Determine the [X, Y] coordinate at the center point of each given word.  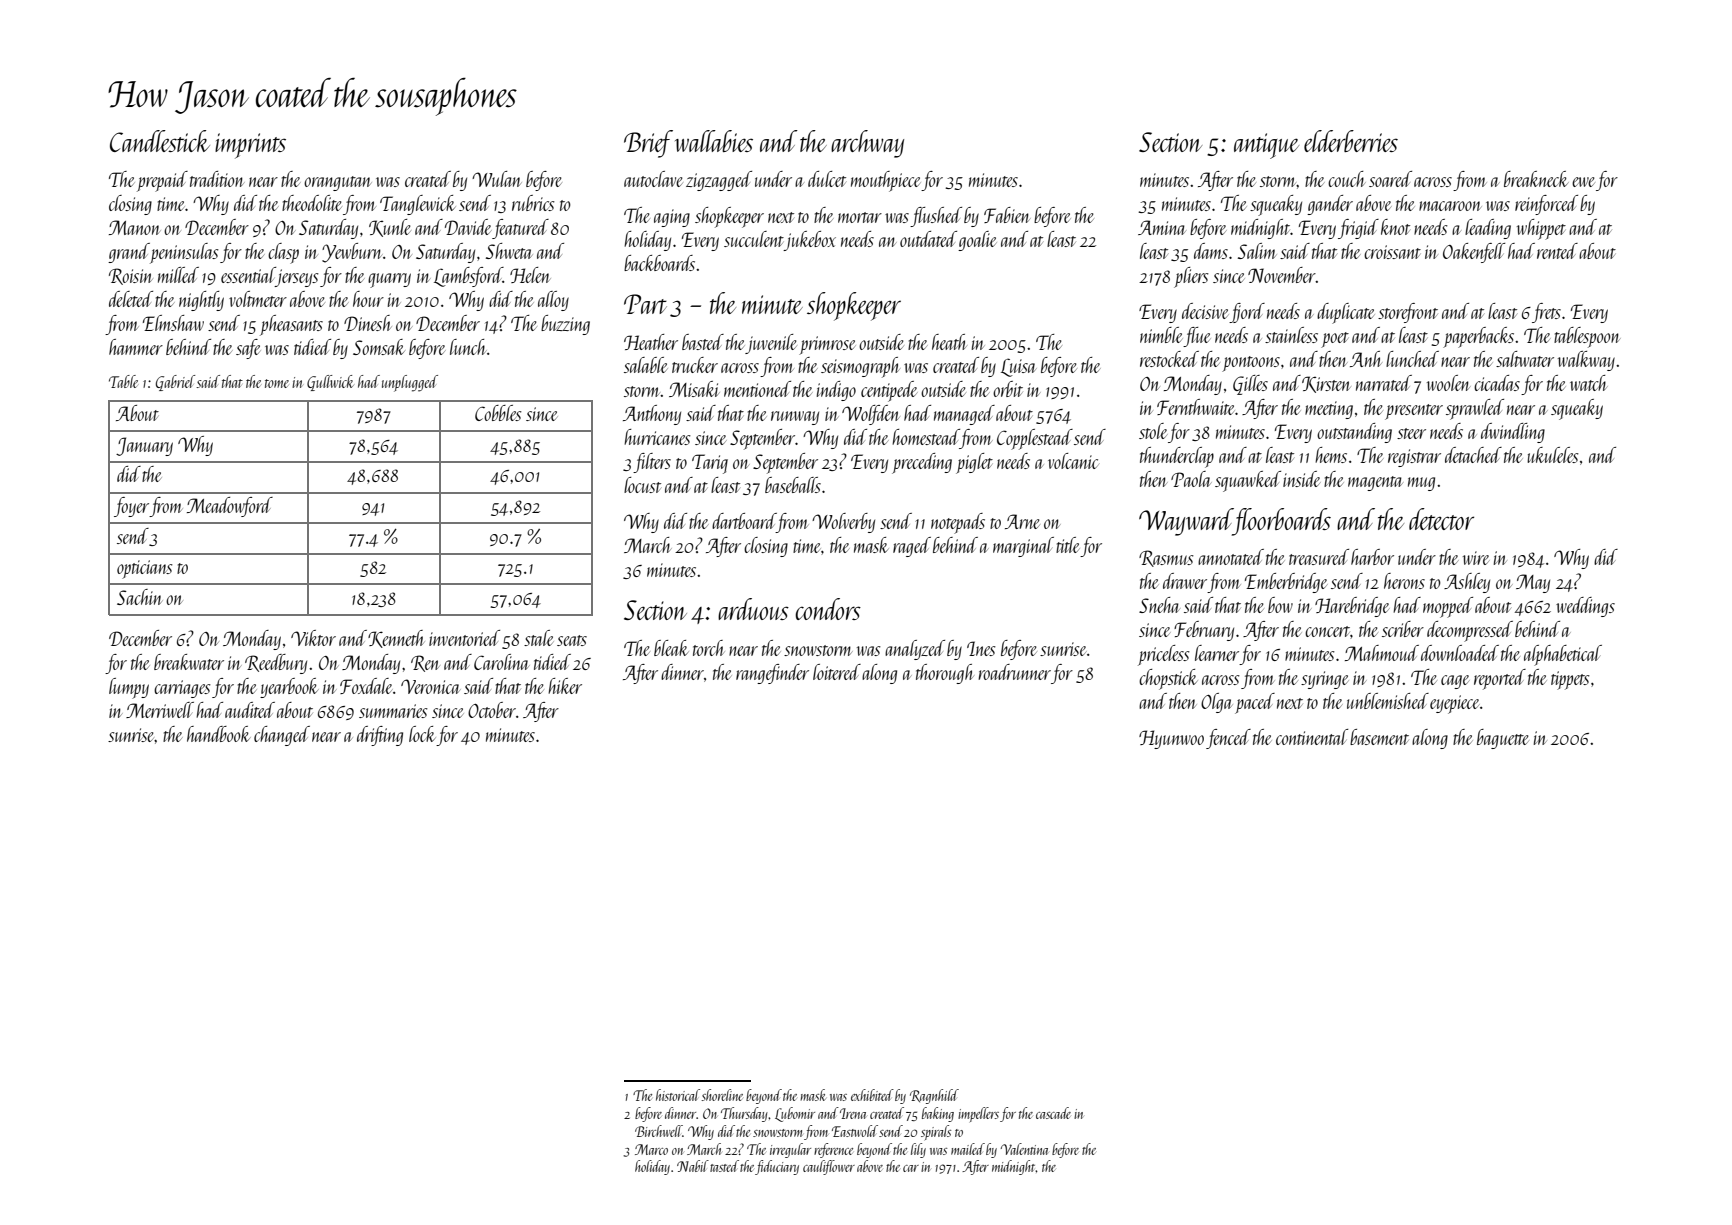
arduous [753, 609]
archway [867, 144]
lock [422, 734]
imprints [250, 146]
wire [1476, 558]
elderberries [1351, 141]
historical [678, 1095]
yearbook [289, 688]
